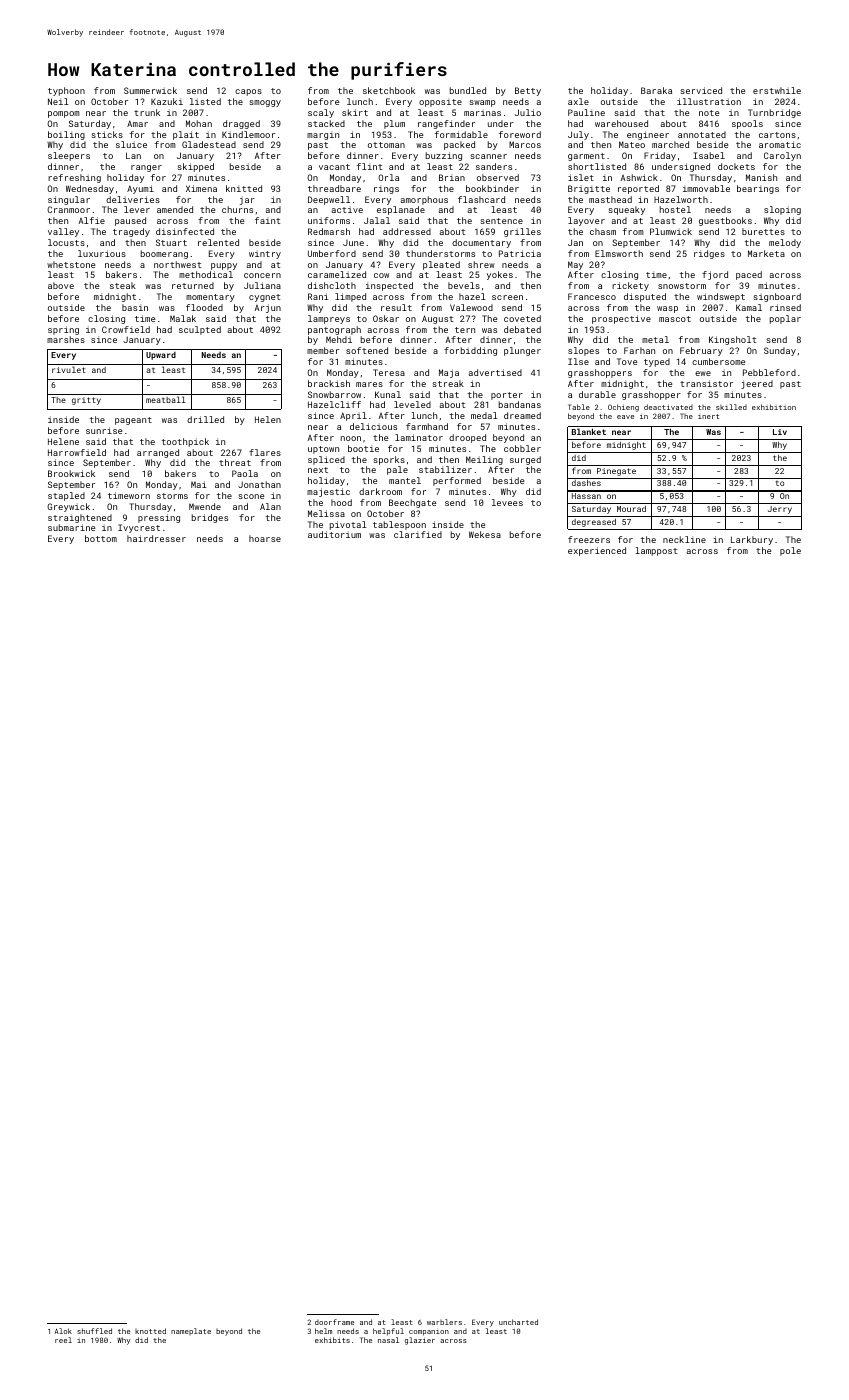 This screenshot has width=849, height=1400. Describe the element at coordinates (444, 1322) in the screenshot. I see `warblers` at that location.
